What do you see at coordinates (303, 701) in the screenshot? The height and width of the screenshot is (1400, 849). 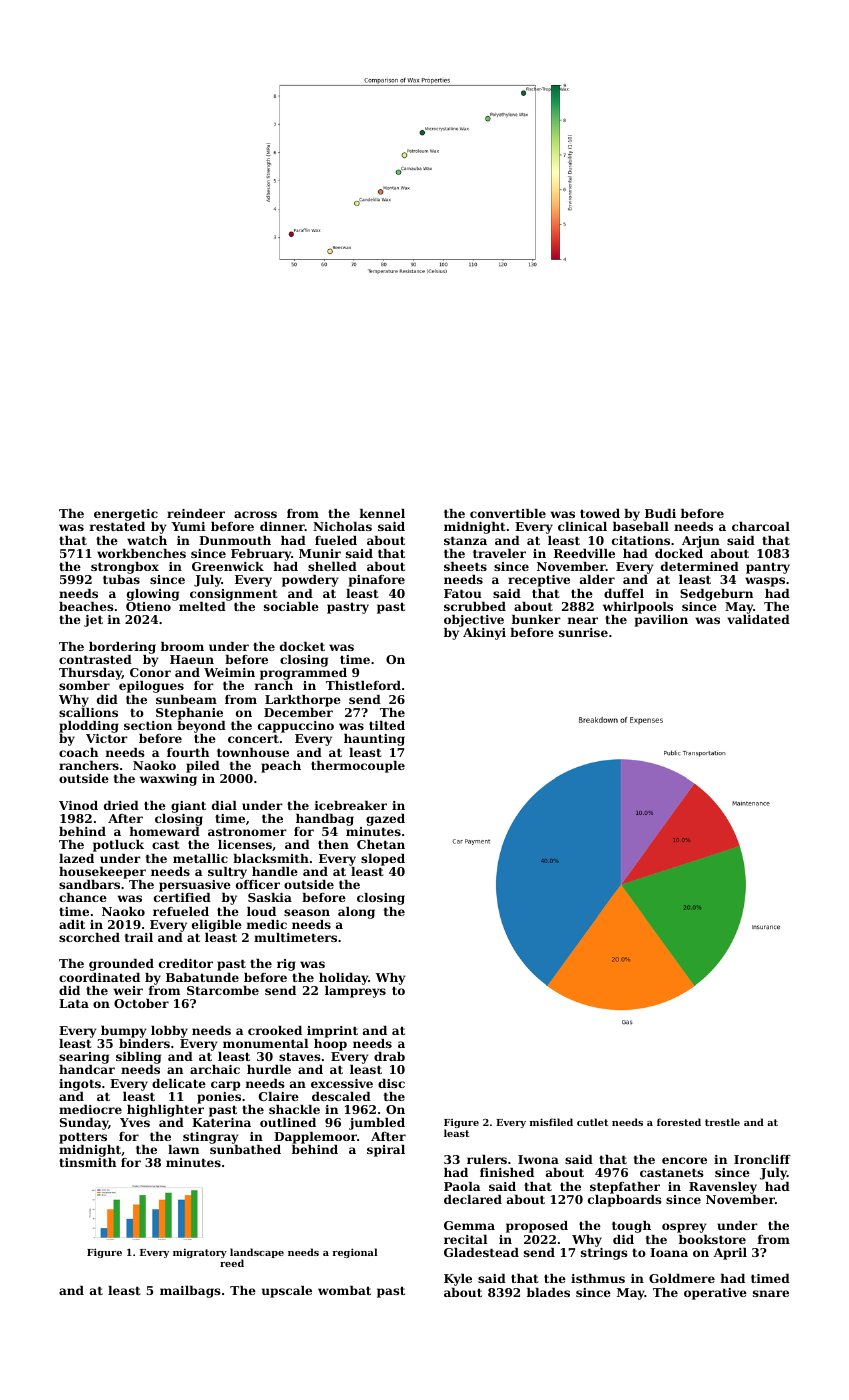 I see `Larkthorpe` at bounding box center [303, 701].
